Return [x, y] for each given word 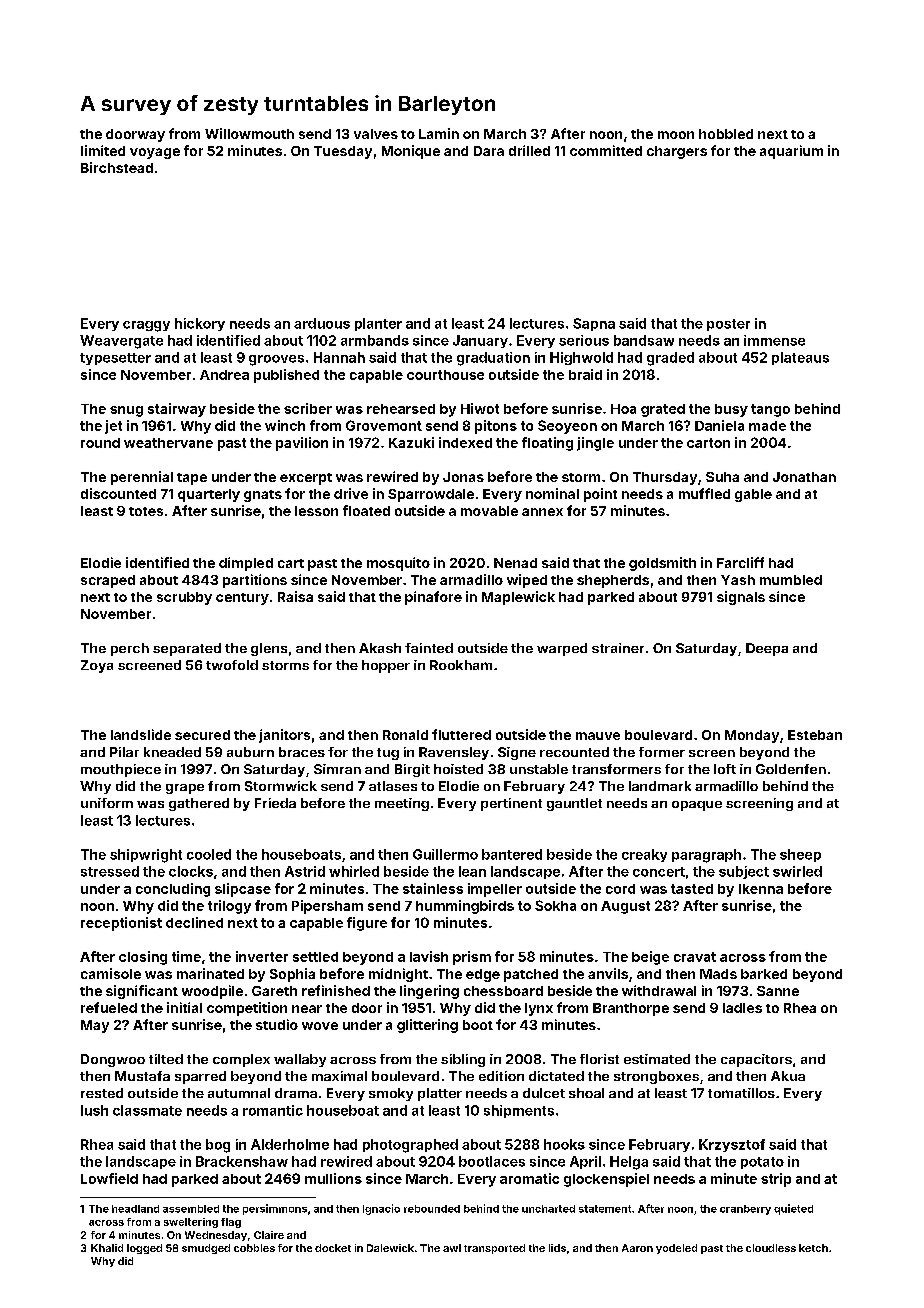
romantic [273, 1110]
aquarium [791, 152]
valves [376, 134]
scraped [108, 581]
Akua [788, 1076]
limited [103, 150]
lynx [539, 1009]
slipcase [243, 890]
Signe [517, 753]
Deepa [767, 649]
